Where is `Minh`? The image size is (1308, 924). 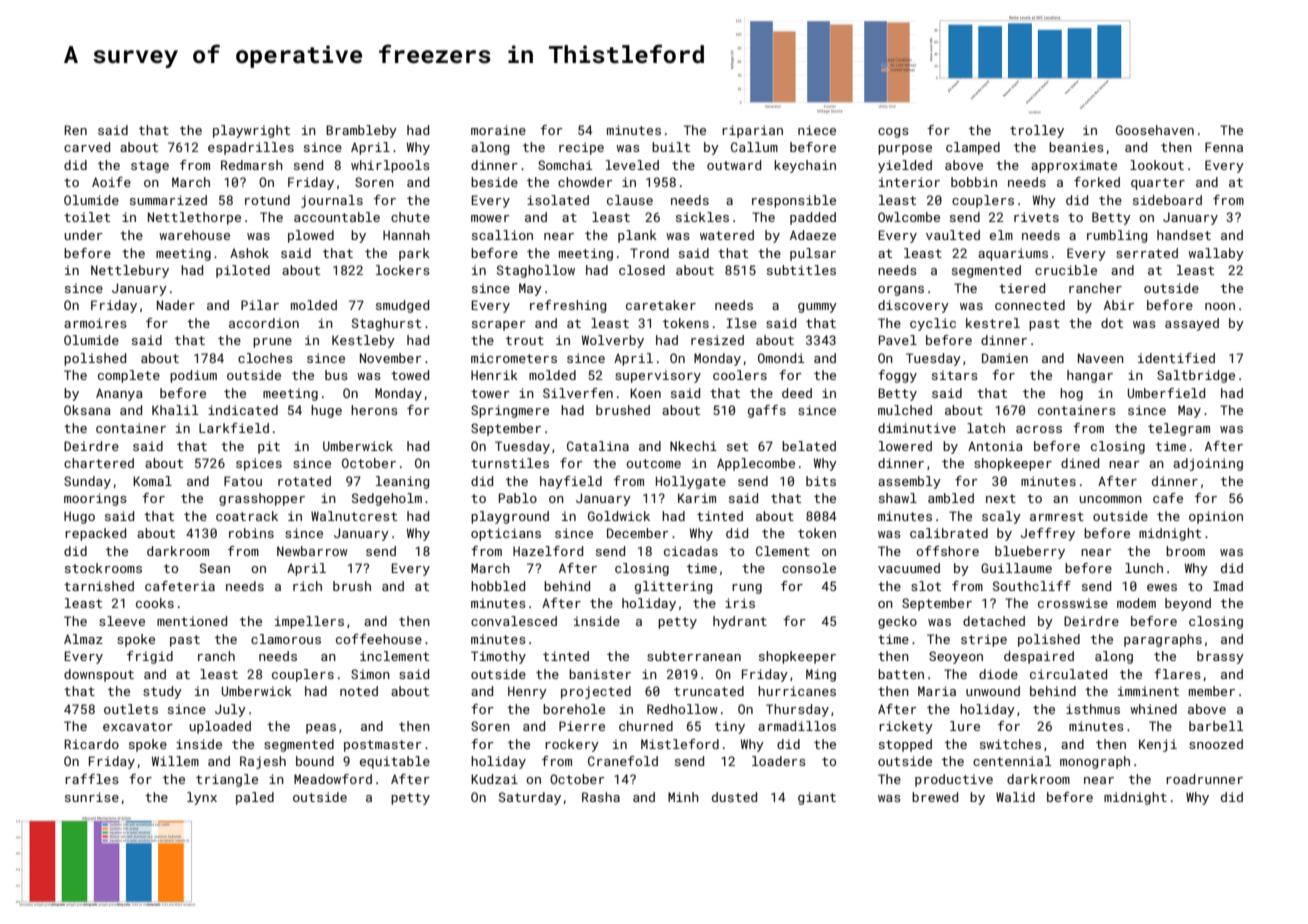
Minh is located at coordinates (683, 797).
